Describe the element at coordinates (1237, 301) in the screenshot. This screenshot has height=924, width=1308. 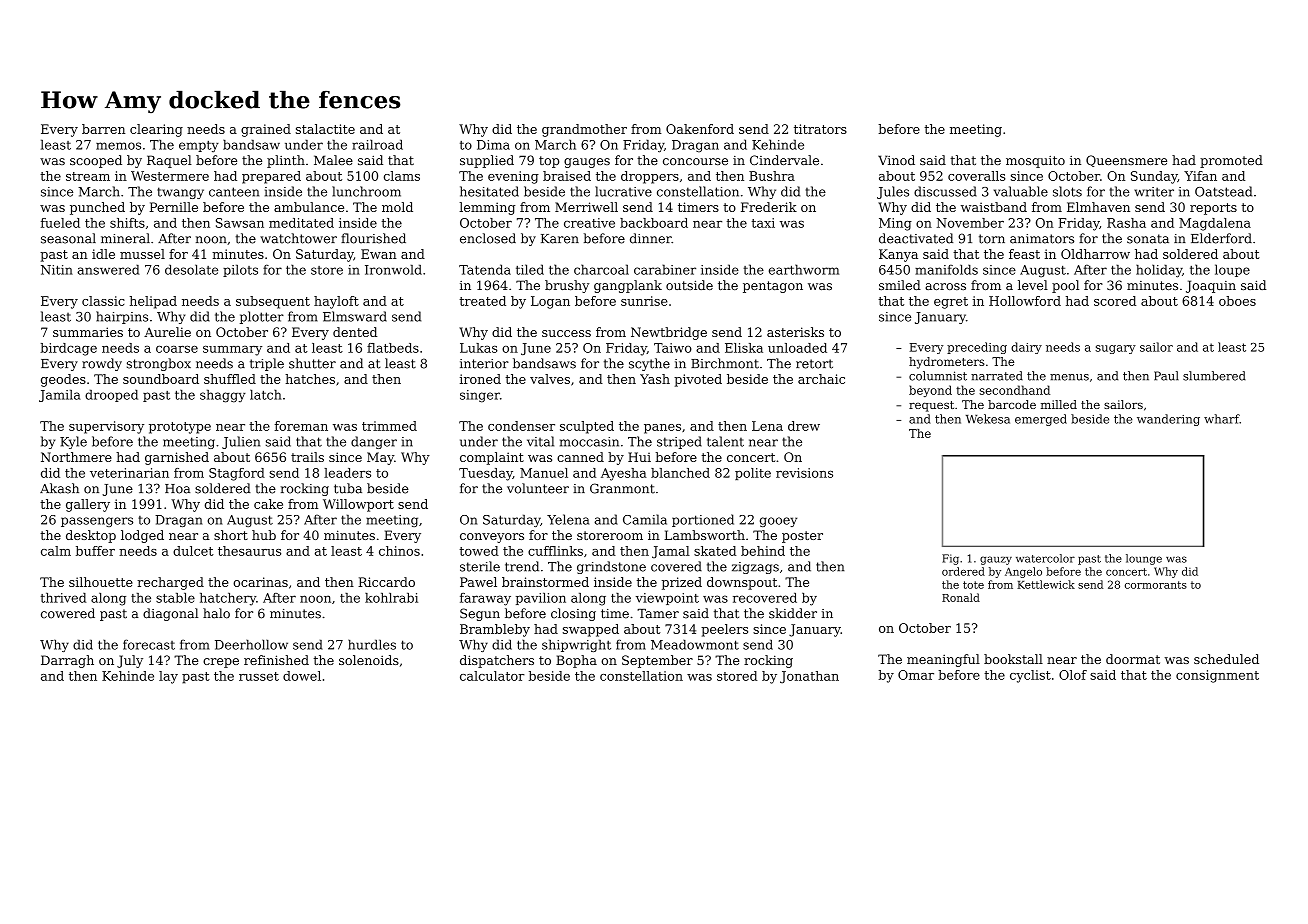
I see `oboes` at that location.
